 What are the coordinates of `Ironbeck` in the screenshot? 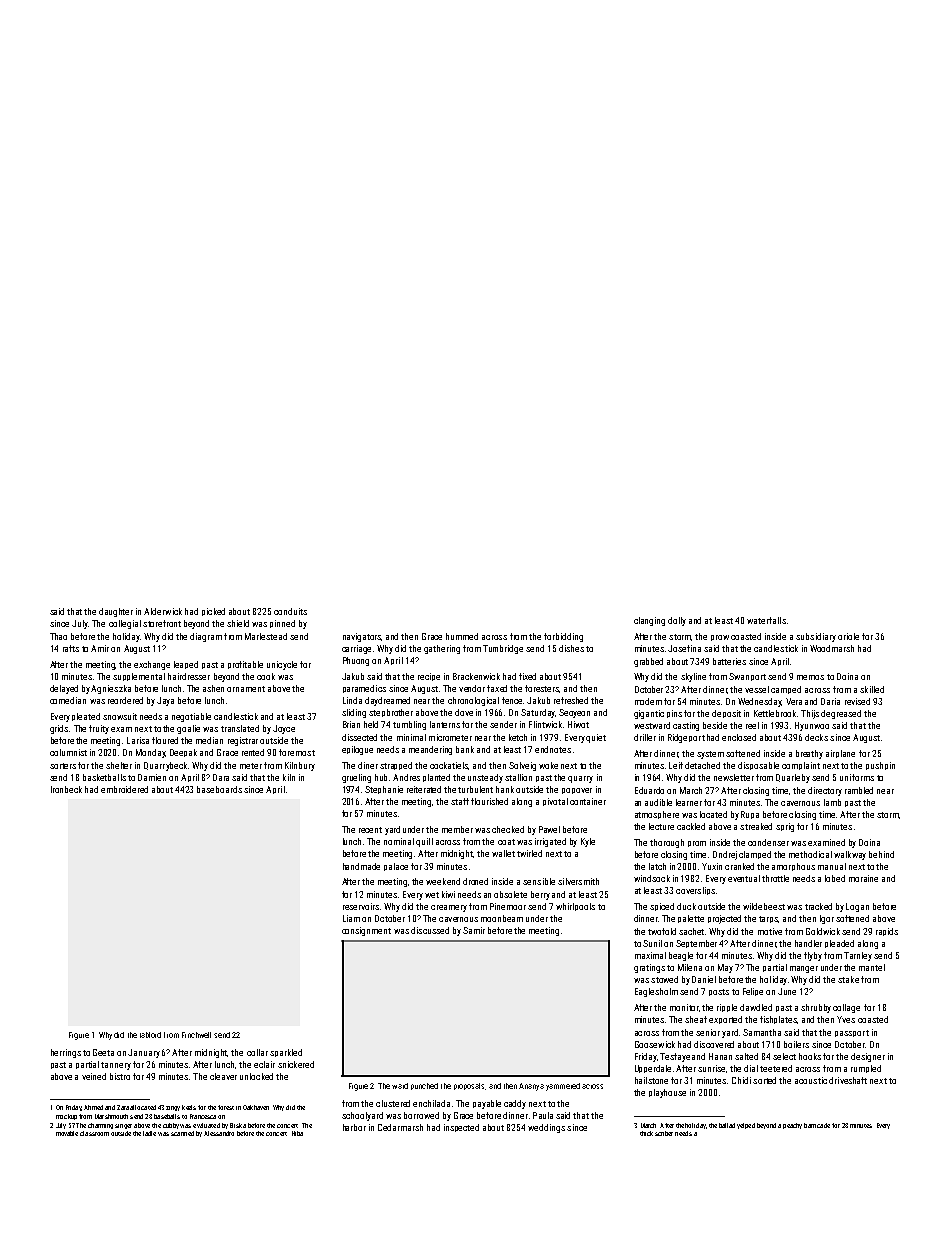 It's located at (66, 789).
